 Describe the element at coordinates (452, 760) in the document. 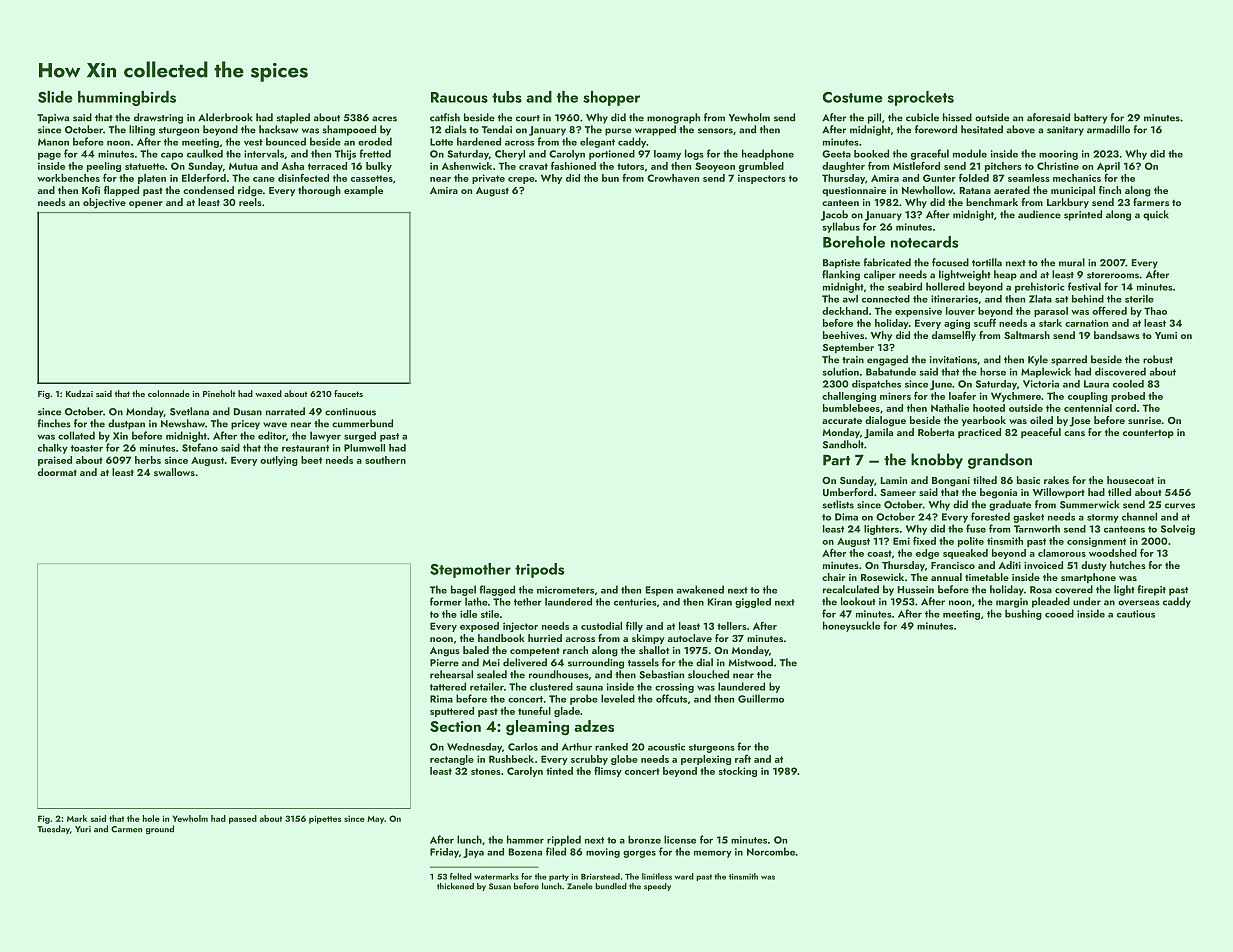

I see `rectangle` at that location.
